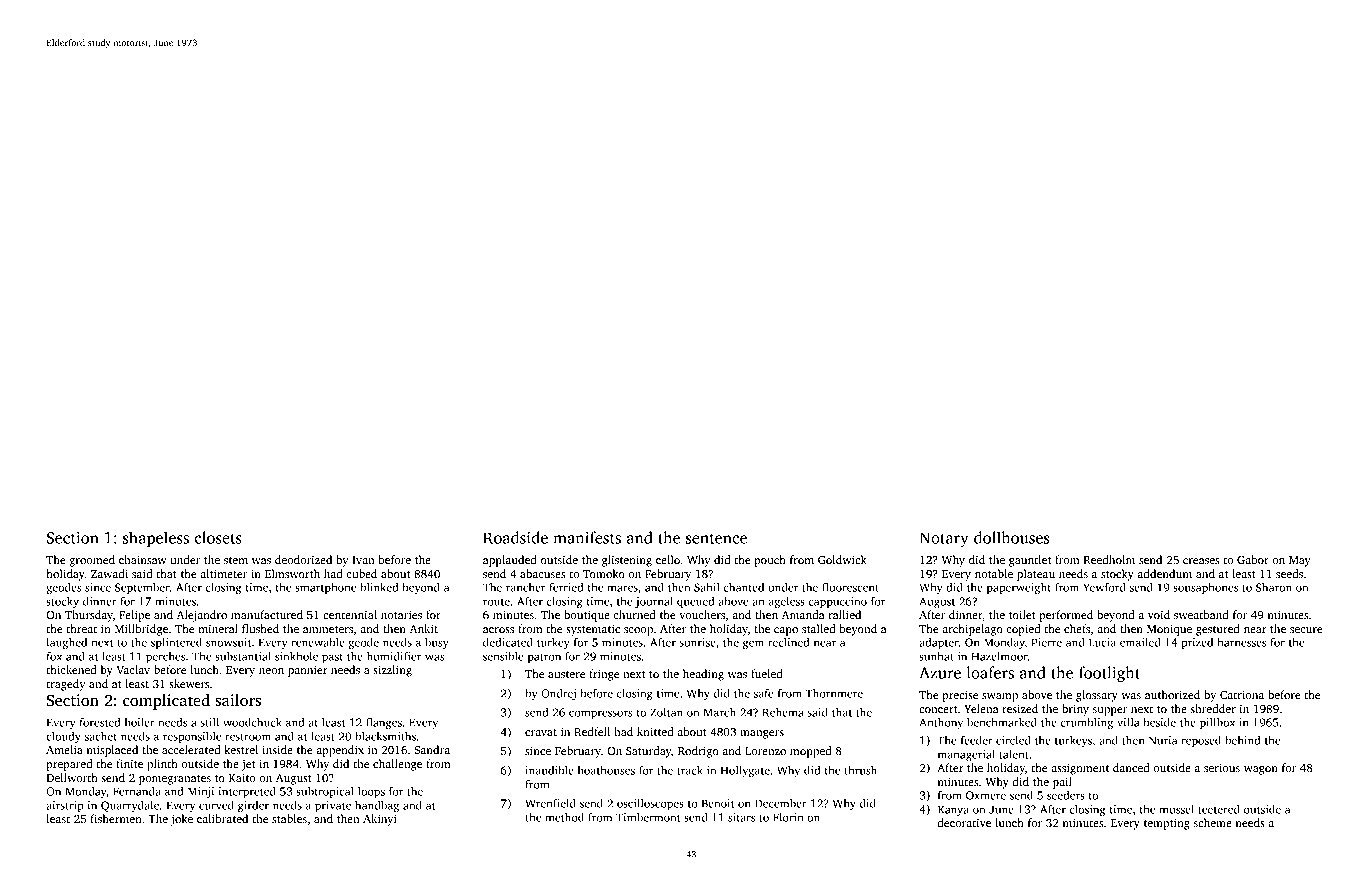 The height and width of the document is (887, 1372). I want to click on scheme, so click(1213, 822).
